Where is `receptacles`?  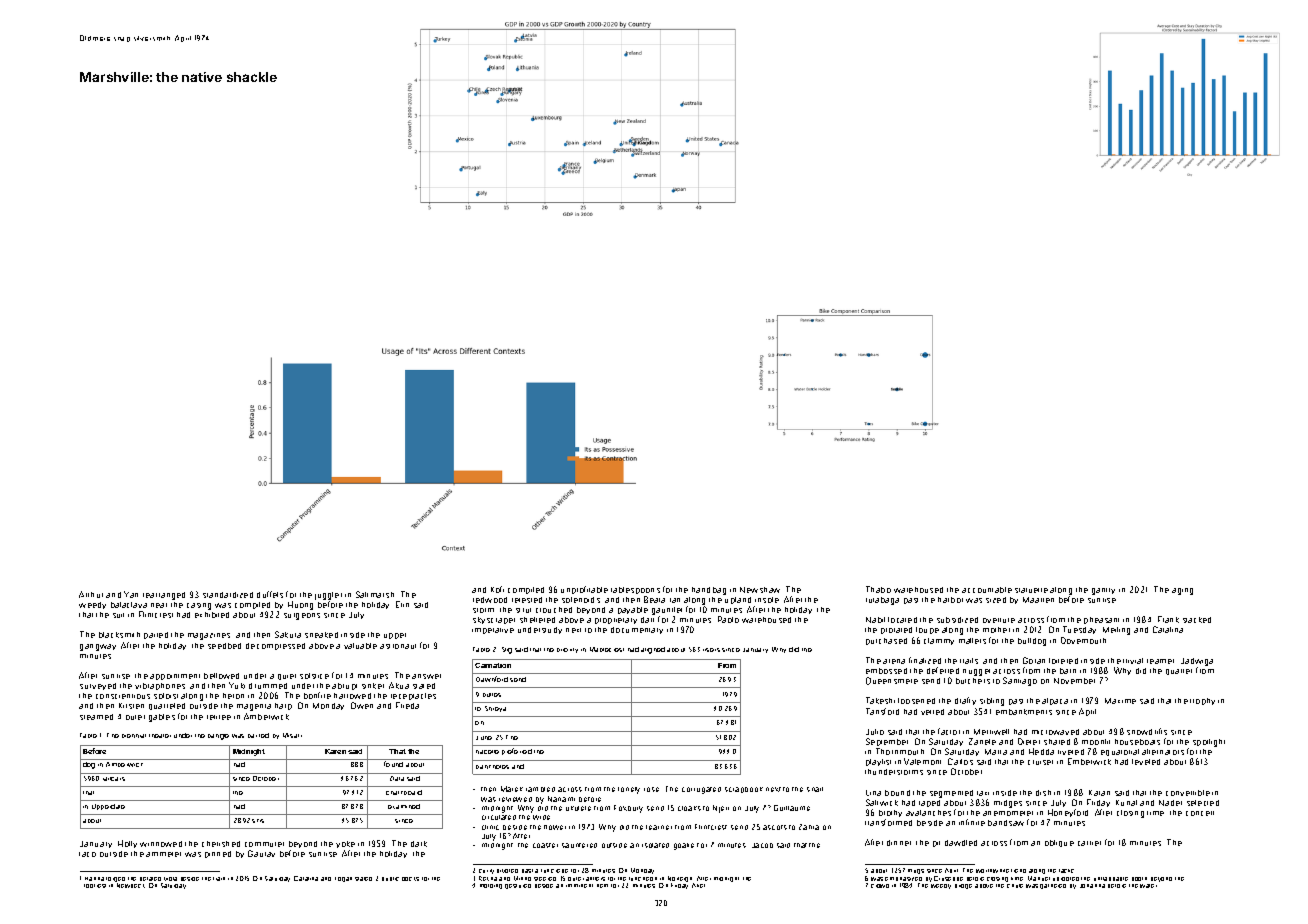 receptacles is located at coordinates (413, 696).
